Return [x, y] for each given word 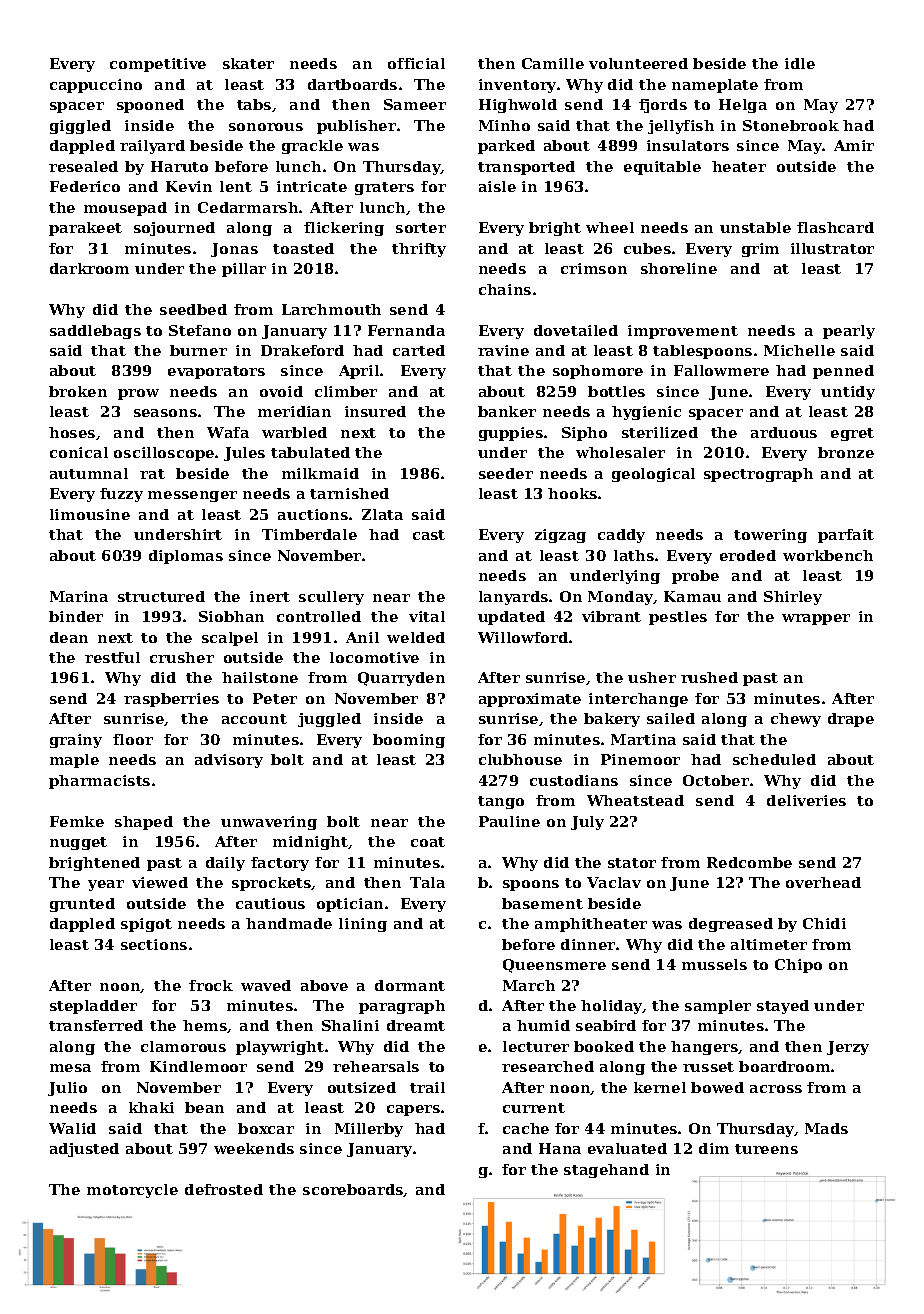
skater [248, 63]
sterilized [660, 432]
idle [800, 63]
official [416, 63]
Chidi [824, 923]
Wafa [228, 432]
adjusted [84, 1150]
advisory [229, 761]
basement [542, 903]
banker [507, 411]
